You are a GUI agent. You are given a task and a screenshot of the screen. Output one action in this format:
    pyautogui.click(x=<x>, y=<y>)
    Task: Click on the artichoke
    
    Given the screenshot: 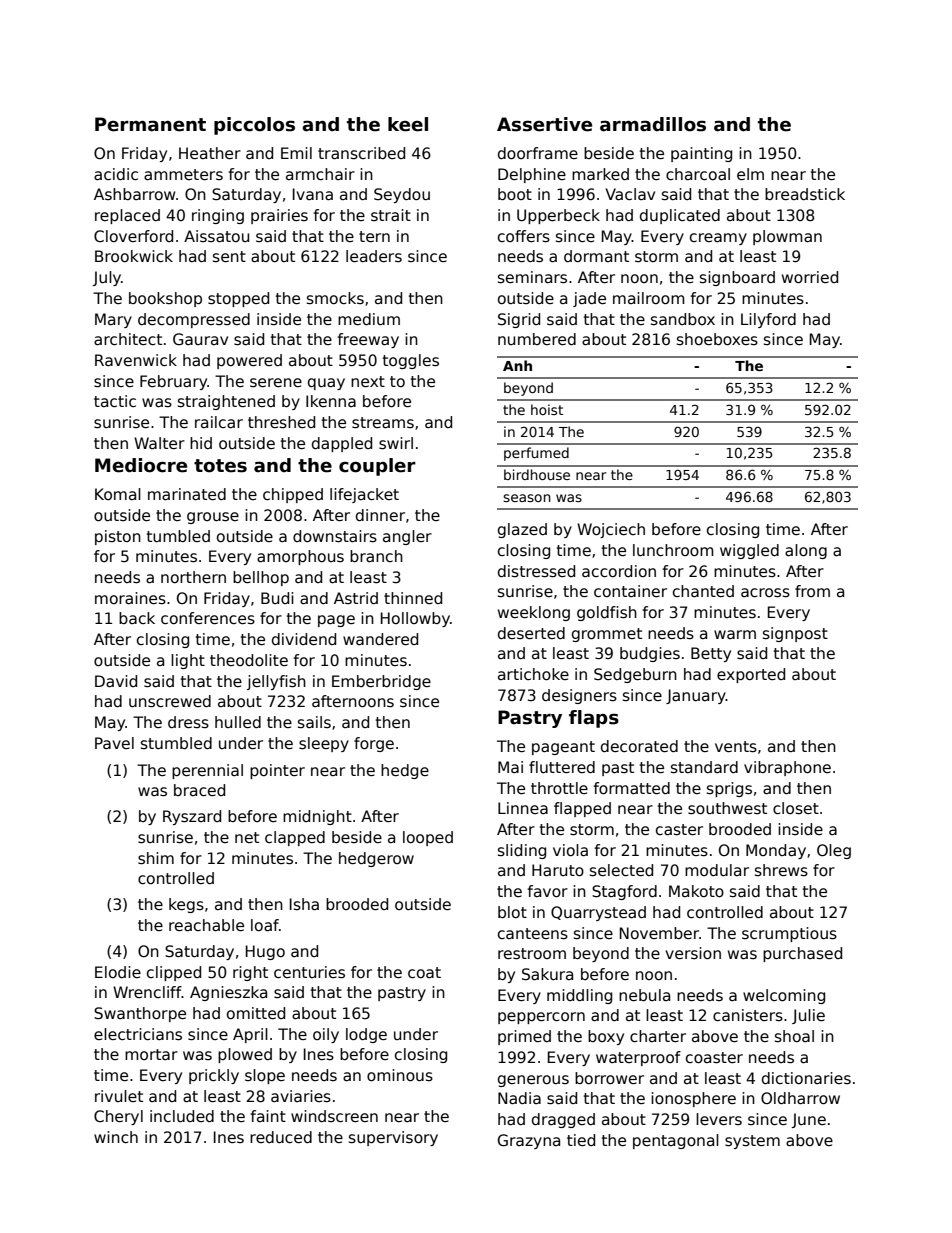 What is the action you would take?
    pyautogui.click(x=533, y=674)
